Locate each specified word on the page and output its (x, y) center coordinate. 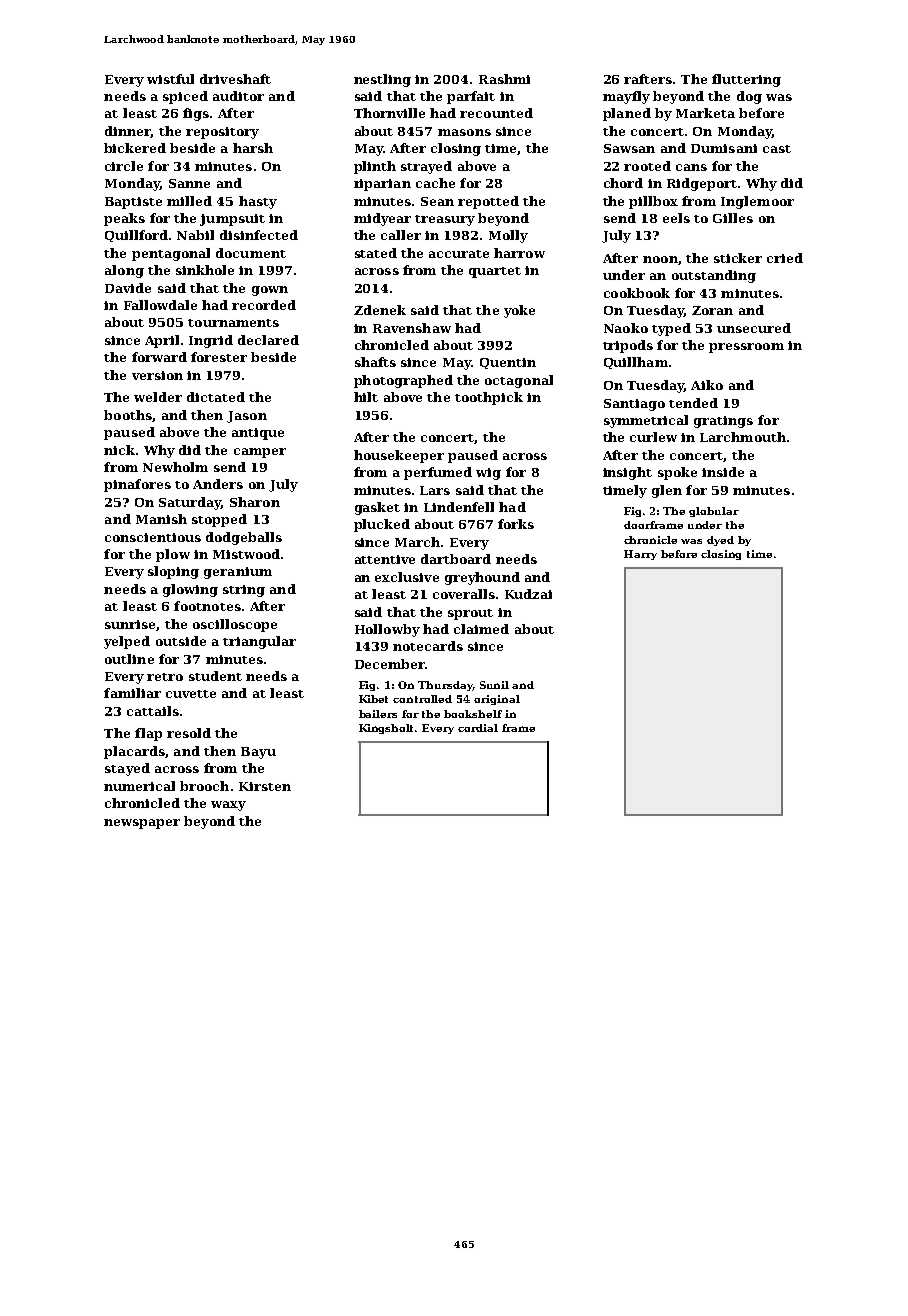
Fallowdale (160, 305)
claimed (481, 629)
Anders (218, 484)
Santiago (634, 405)
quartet (495, 272)
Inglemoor (757, 202)
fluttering (746, 80)
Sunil (494, 685)
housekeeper (399, 456)
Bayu (258, 753)
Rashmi (504, 79)
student (215, 676)
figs (196, 114)
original (497, 700)
